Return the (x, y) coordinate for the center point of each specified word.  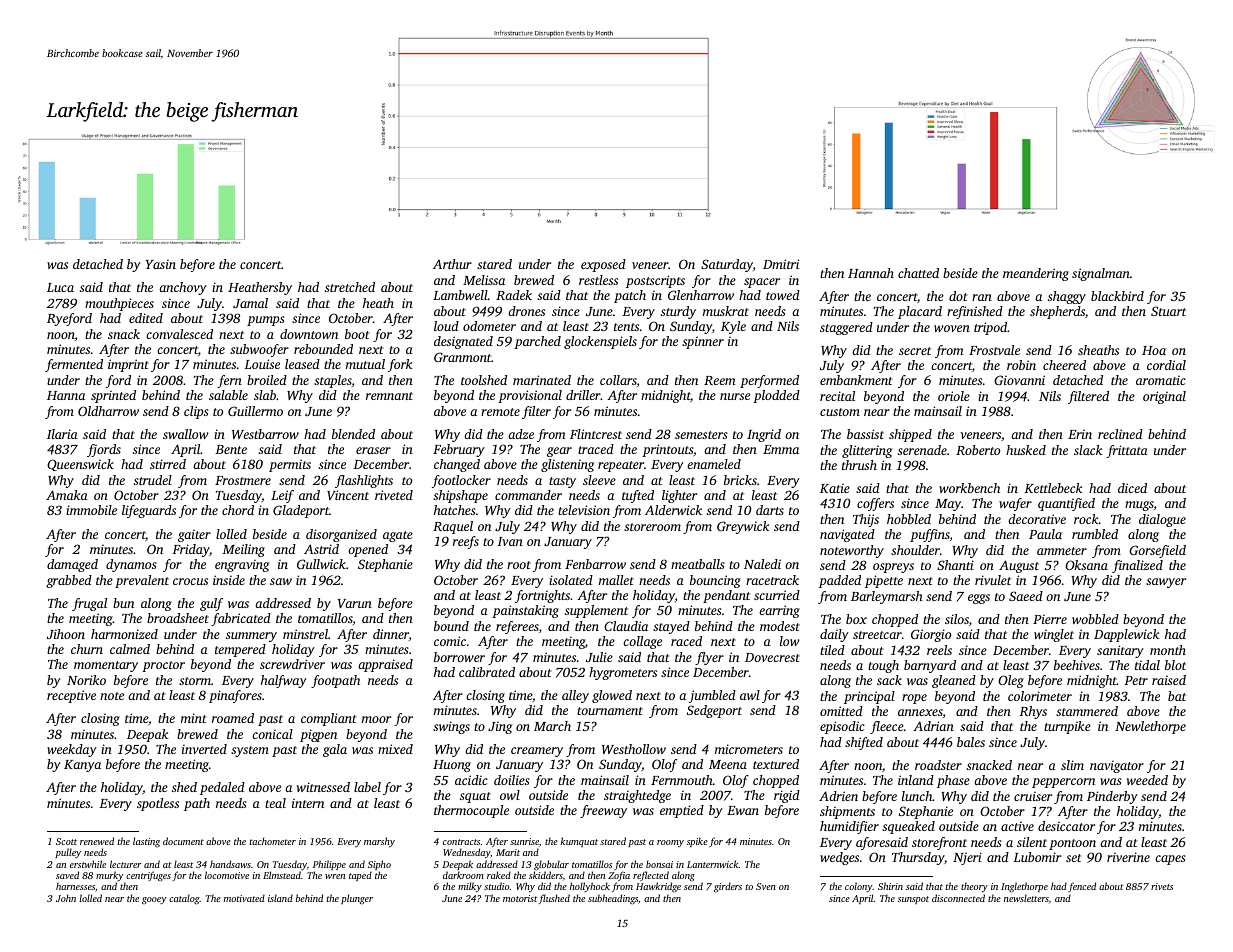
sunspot (913, 900)
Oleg (1011, 681)
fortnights (542, 596)
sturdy (678, 312)
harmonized (124, 634)
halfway (284, 681)
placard (920, 312)
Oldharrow (108, 411)
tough (883, 666)
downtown (309, 334)
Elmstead (282, 875)
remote (500, 412)
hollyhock (590, 887)
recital (837, 396)
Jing (500, 727)
